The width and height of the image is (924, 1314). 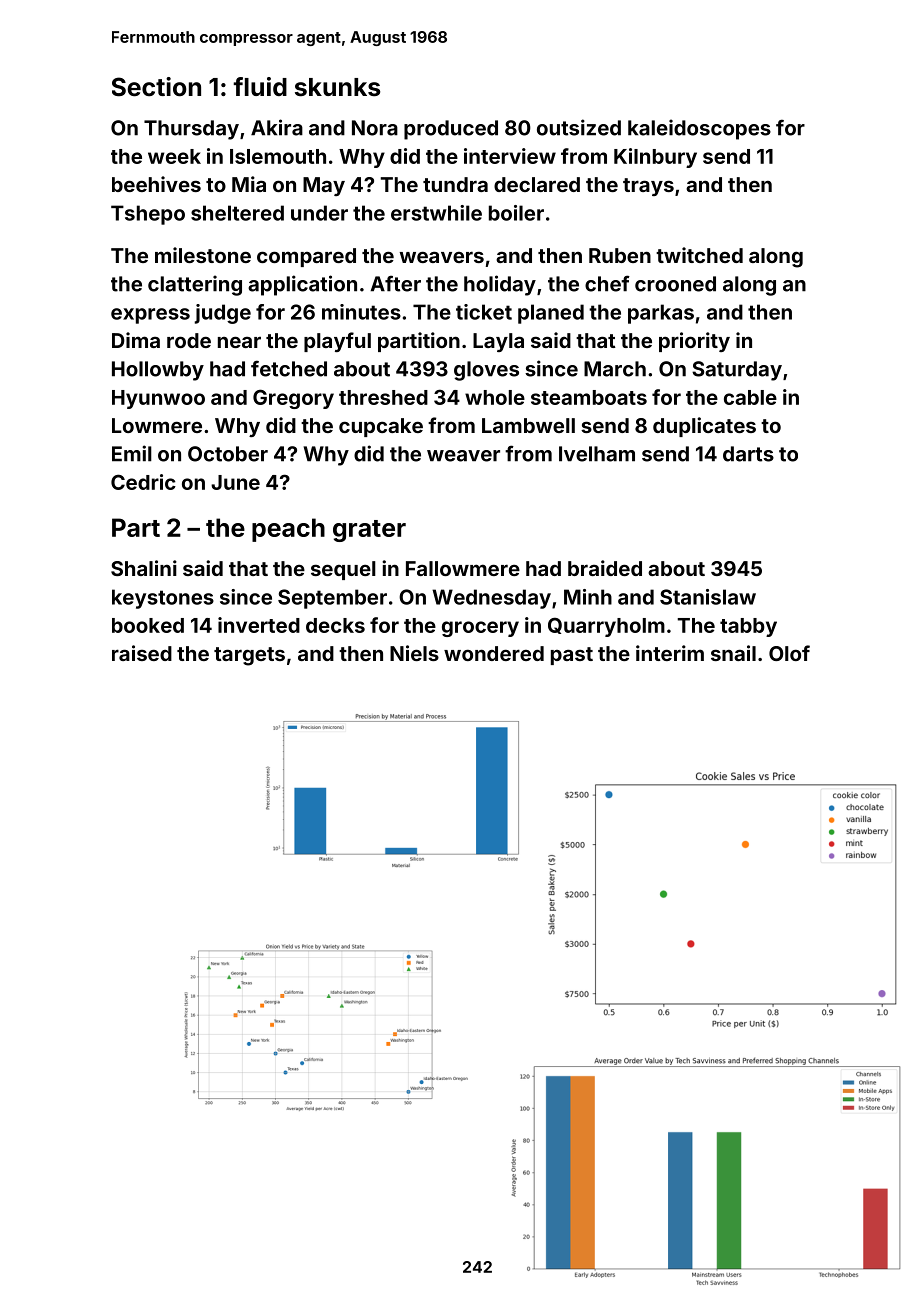 I want to click on threshed, so click(x=383, y=397).
